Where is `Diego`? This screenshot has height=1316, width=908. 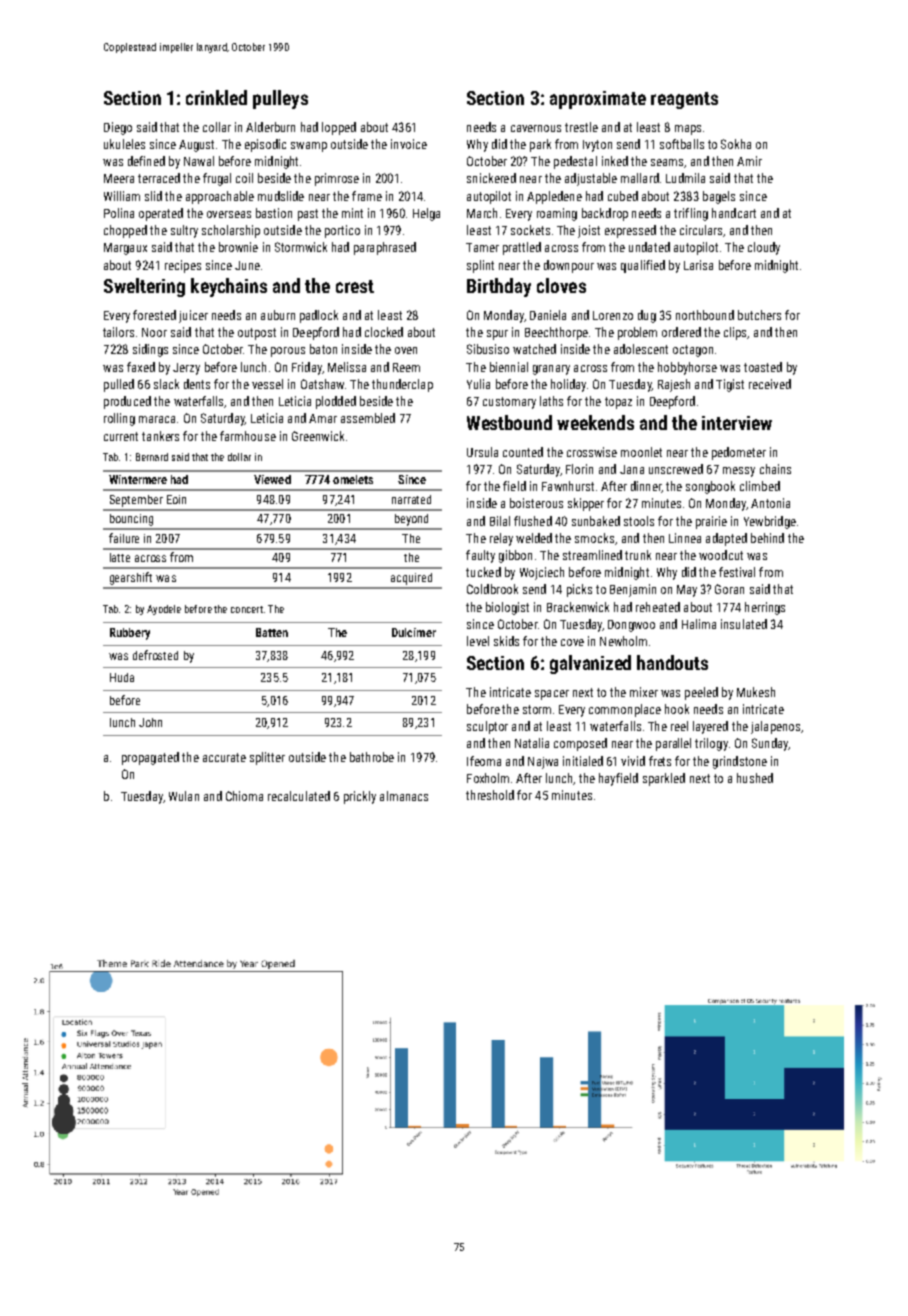
Diego is located at coordinates (118, 128).
